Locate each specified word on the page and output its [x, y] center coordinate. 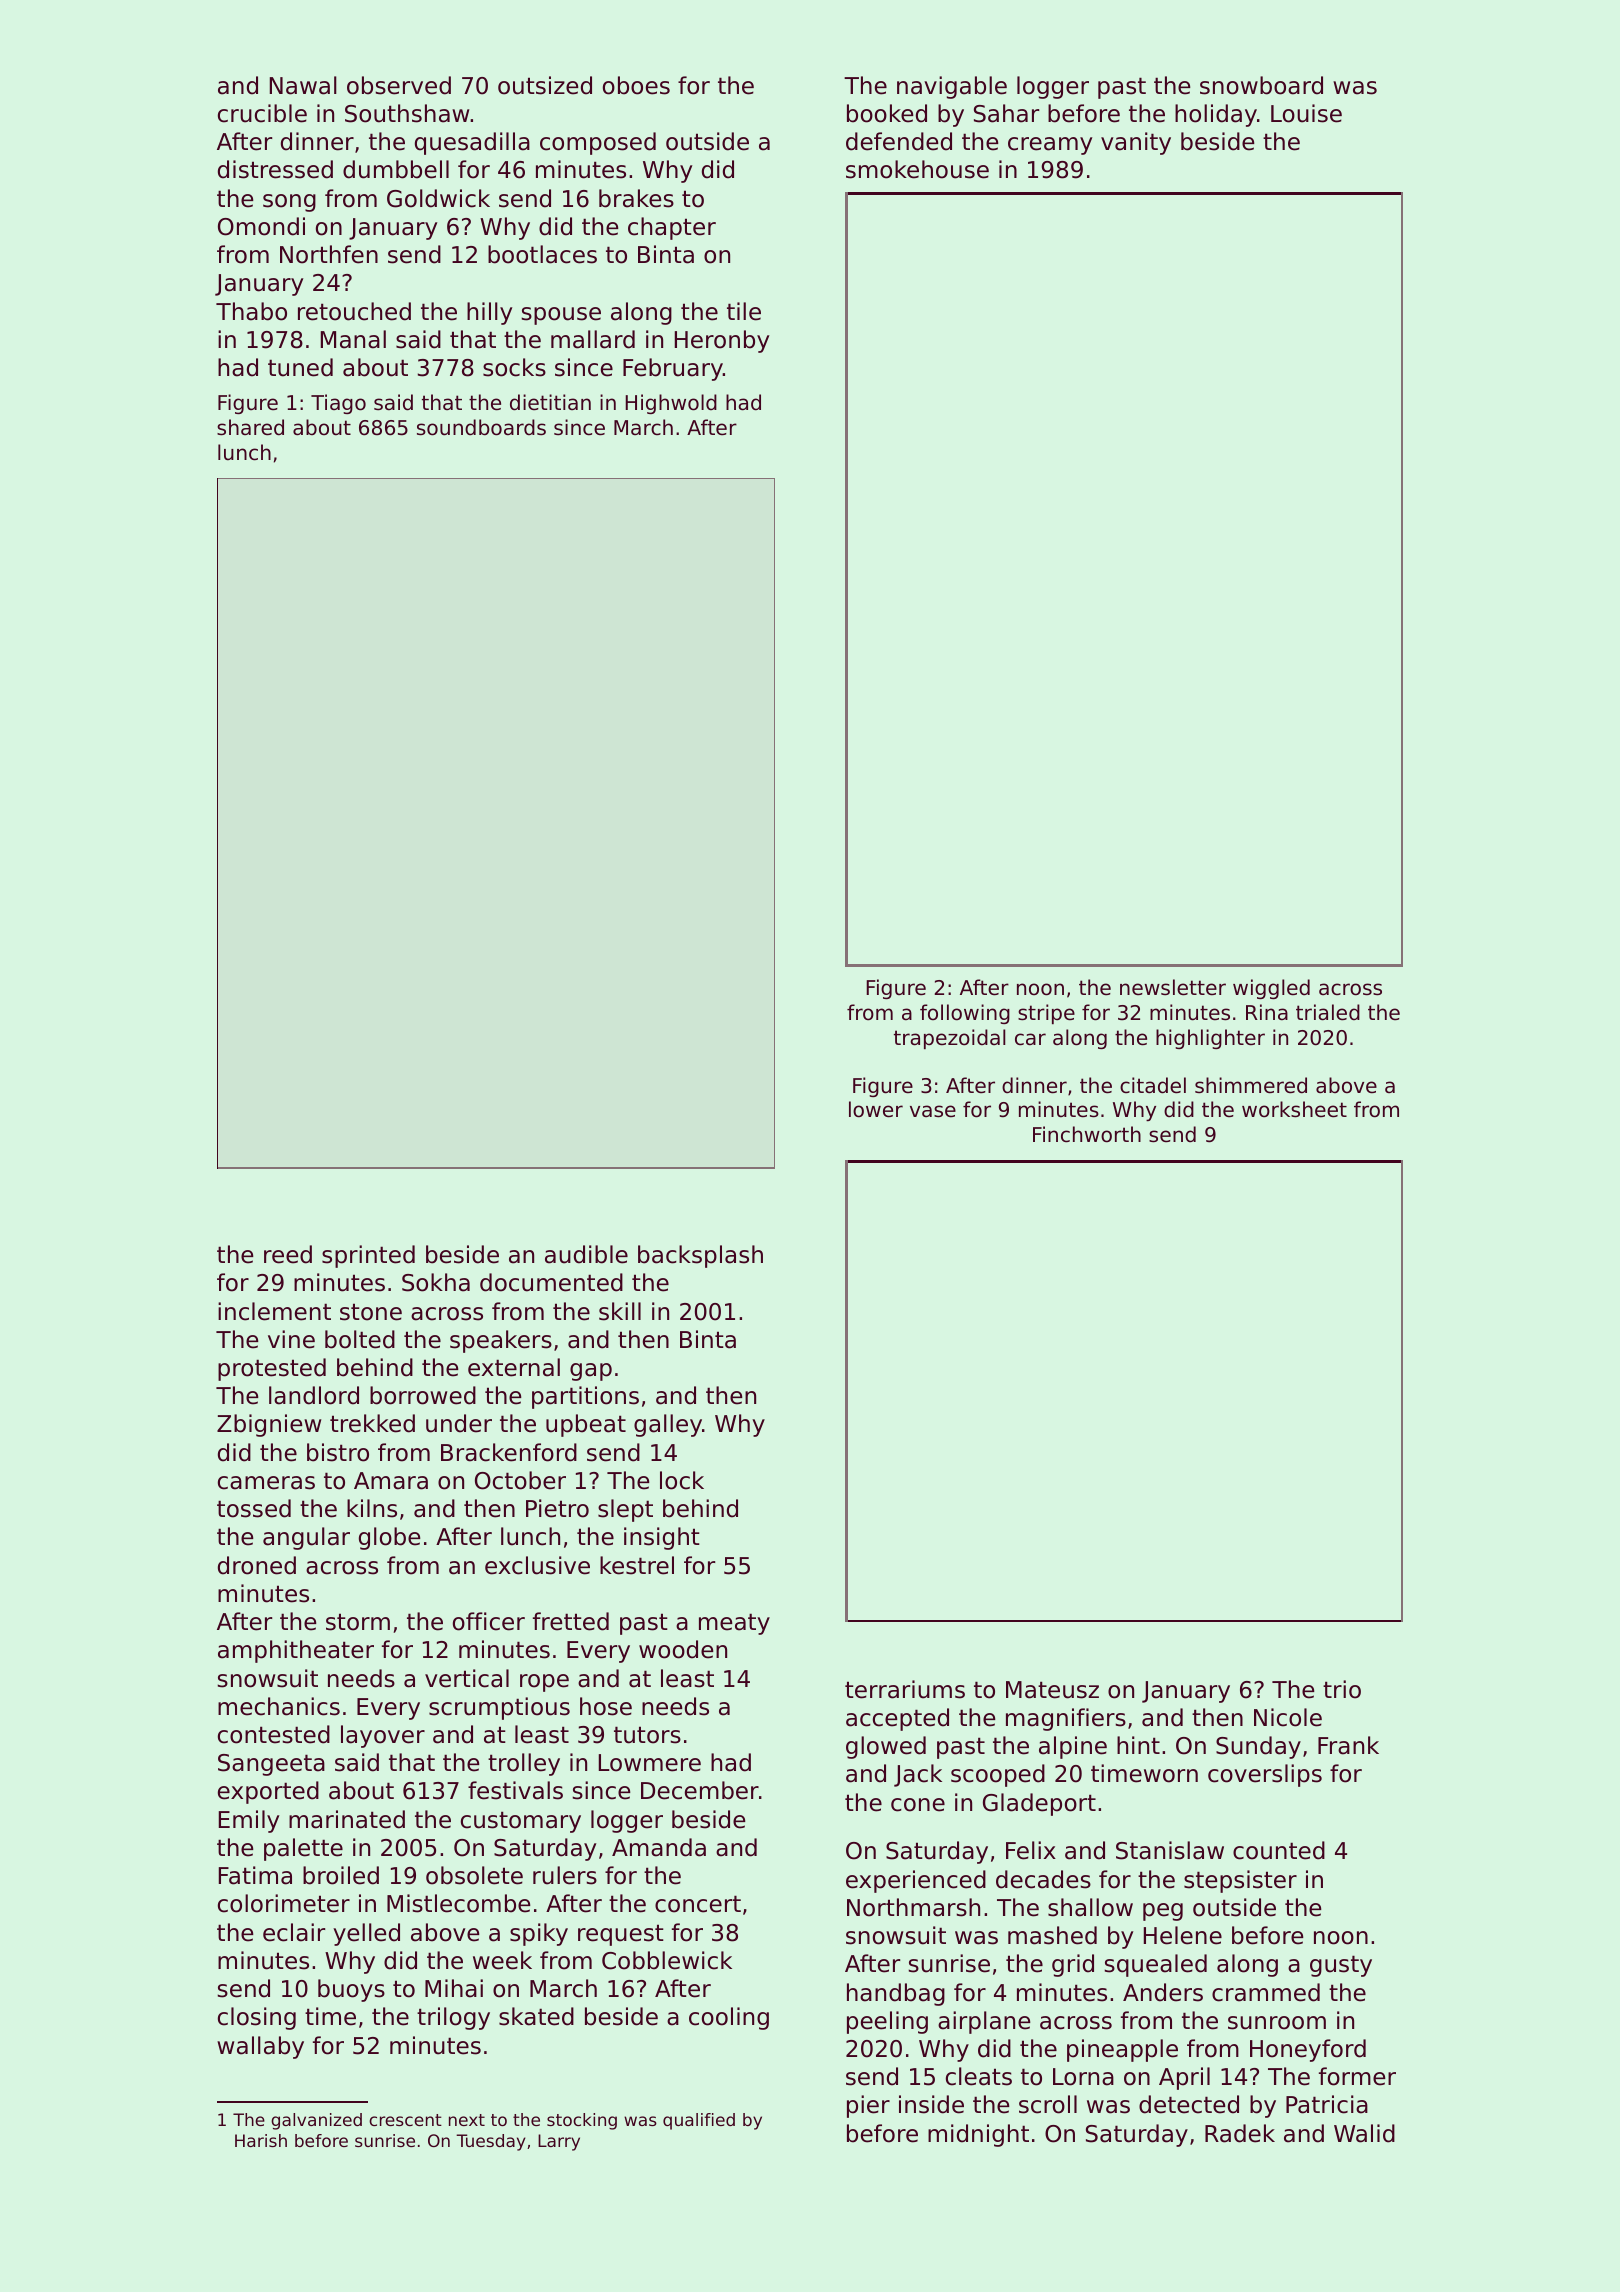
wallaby [260, 2047]
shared [250, 427]
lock [682, 1480]
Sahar [1006, 113]
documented [551, 1282]
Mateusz [1052, 1690]
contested [274, 1734]
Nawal [303, 85]
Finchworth [1087, 1134]
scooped [998, 1775]
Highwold [671, 404]
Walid [1364, 2133]
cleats [979, 2076]
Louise [1306, 113]
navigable [952, 87]
